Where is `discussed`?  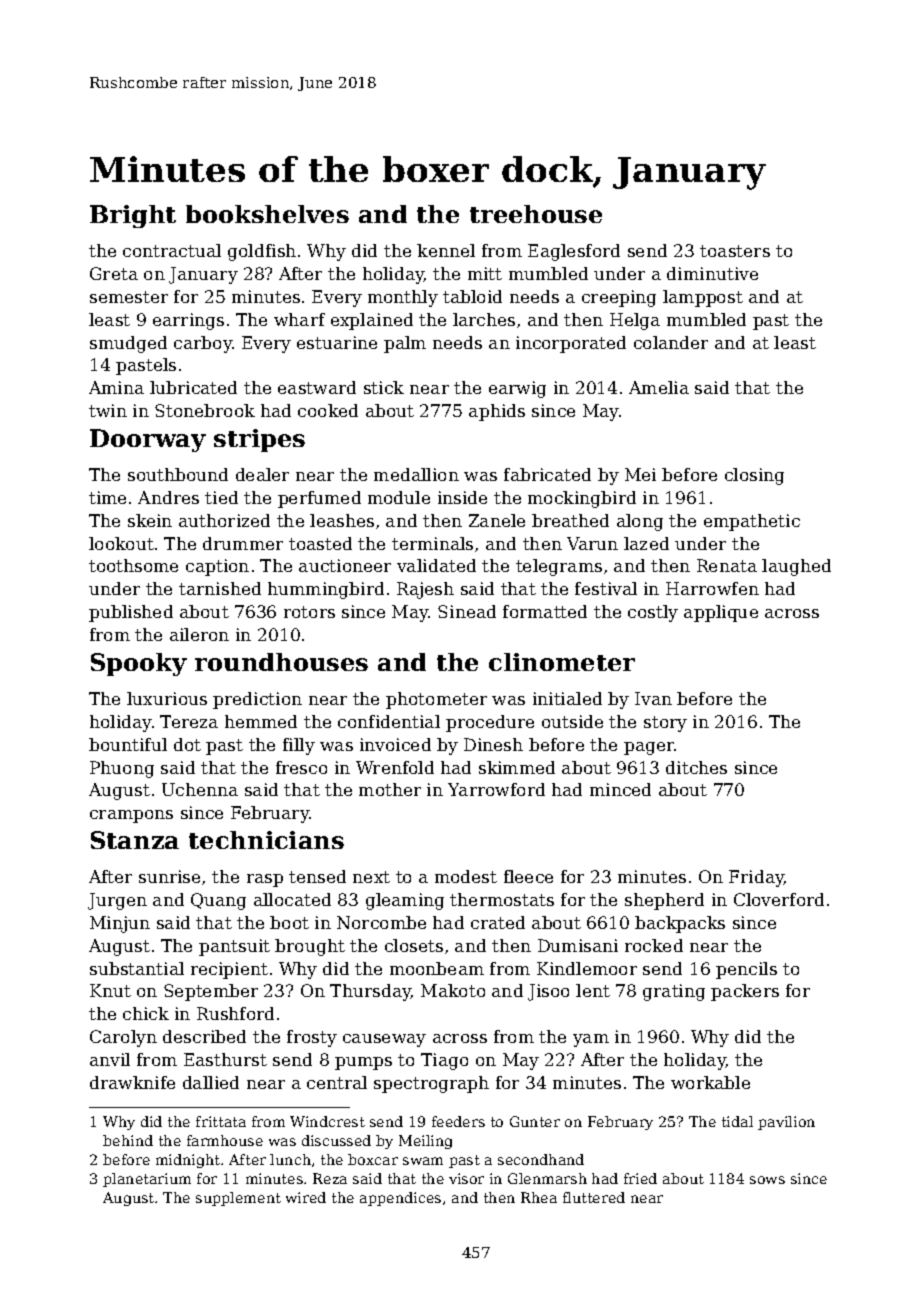 discussed is located at coordinates (336, 1140).
